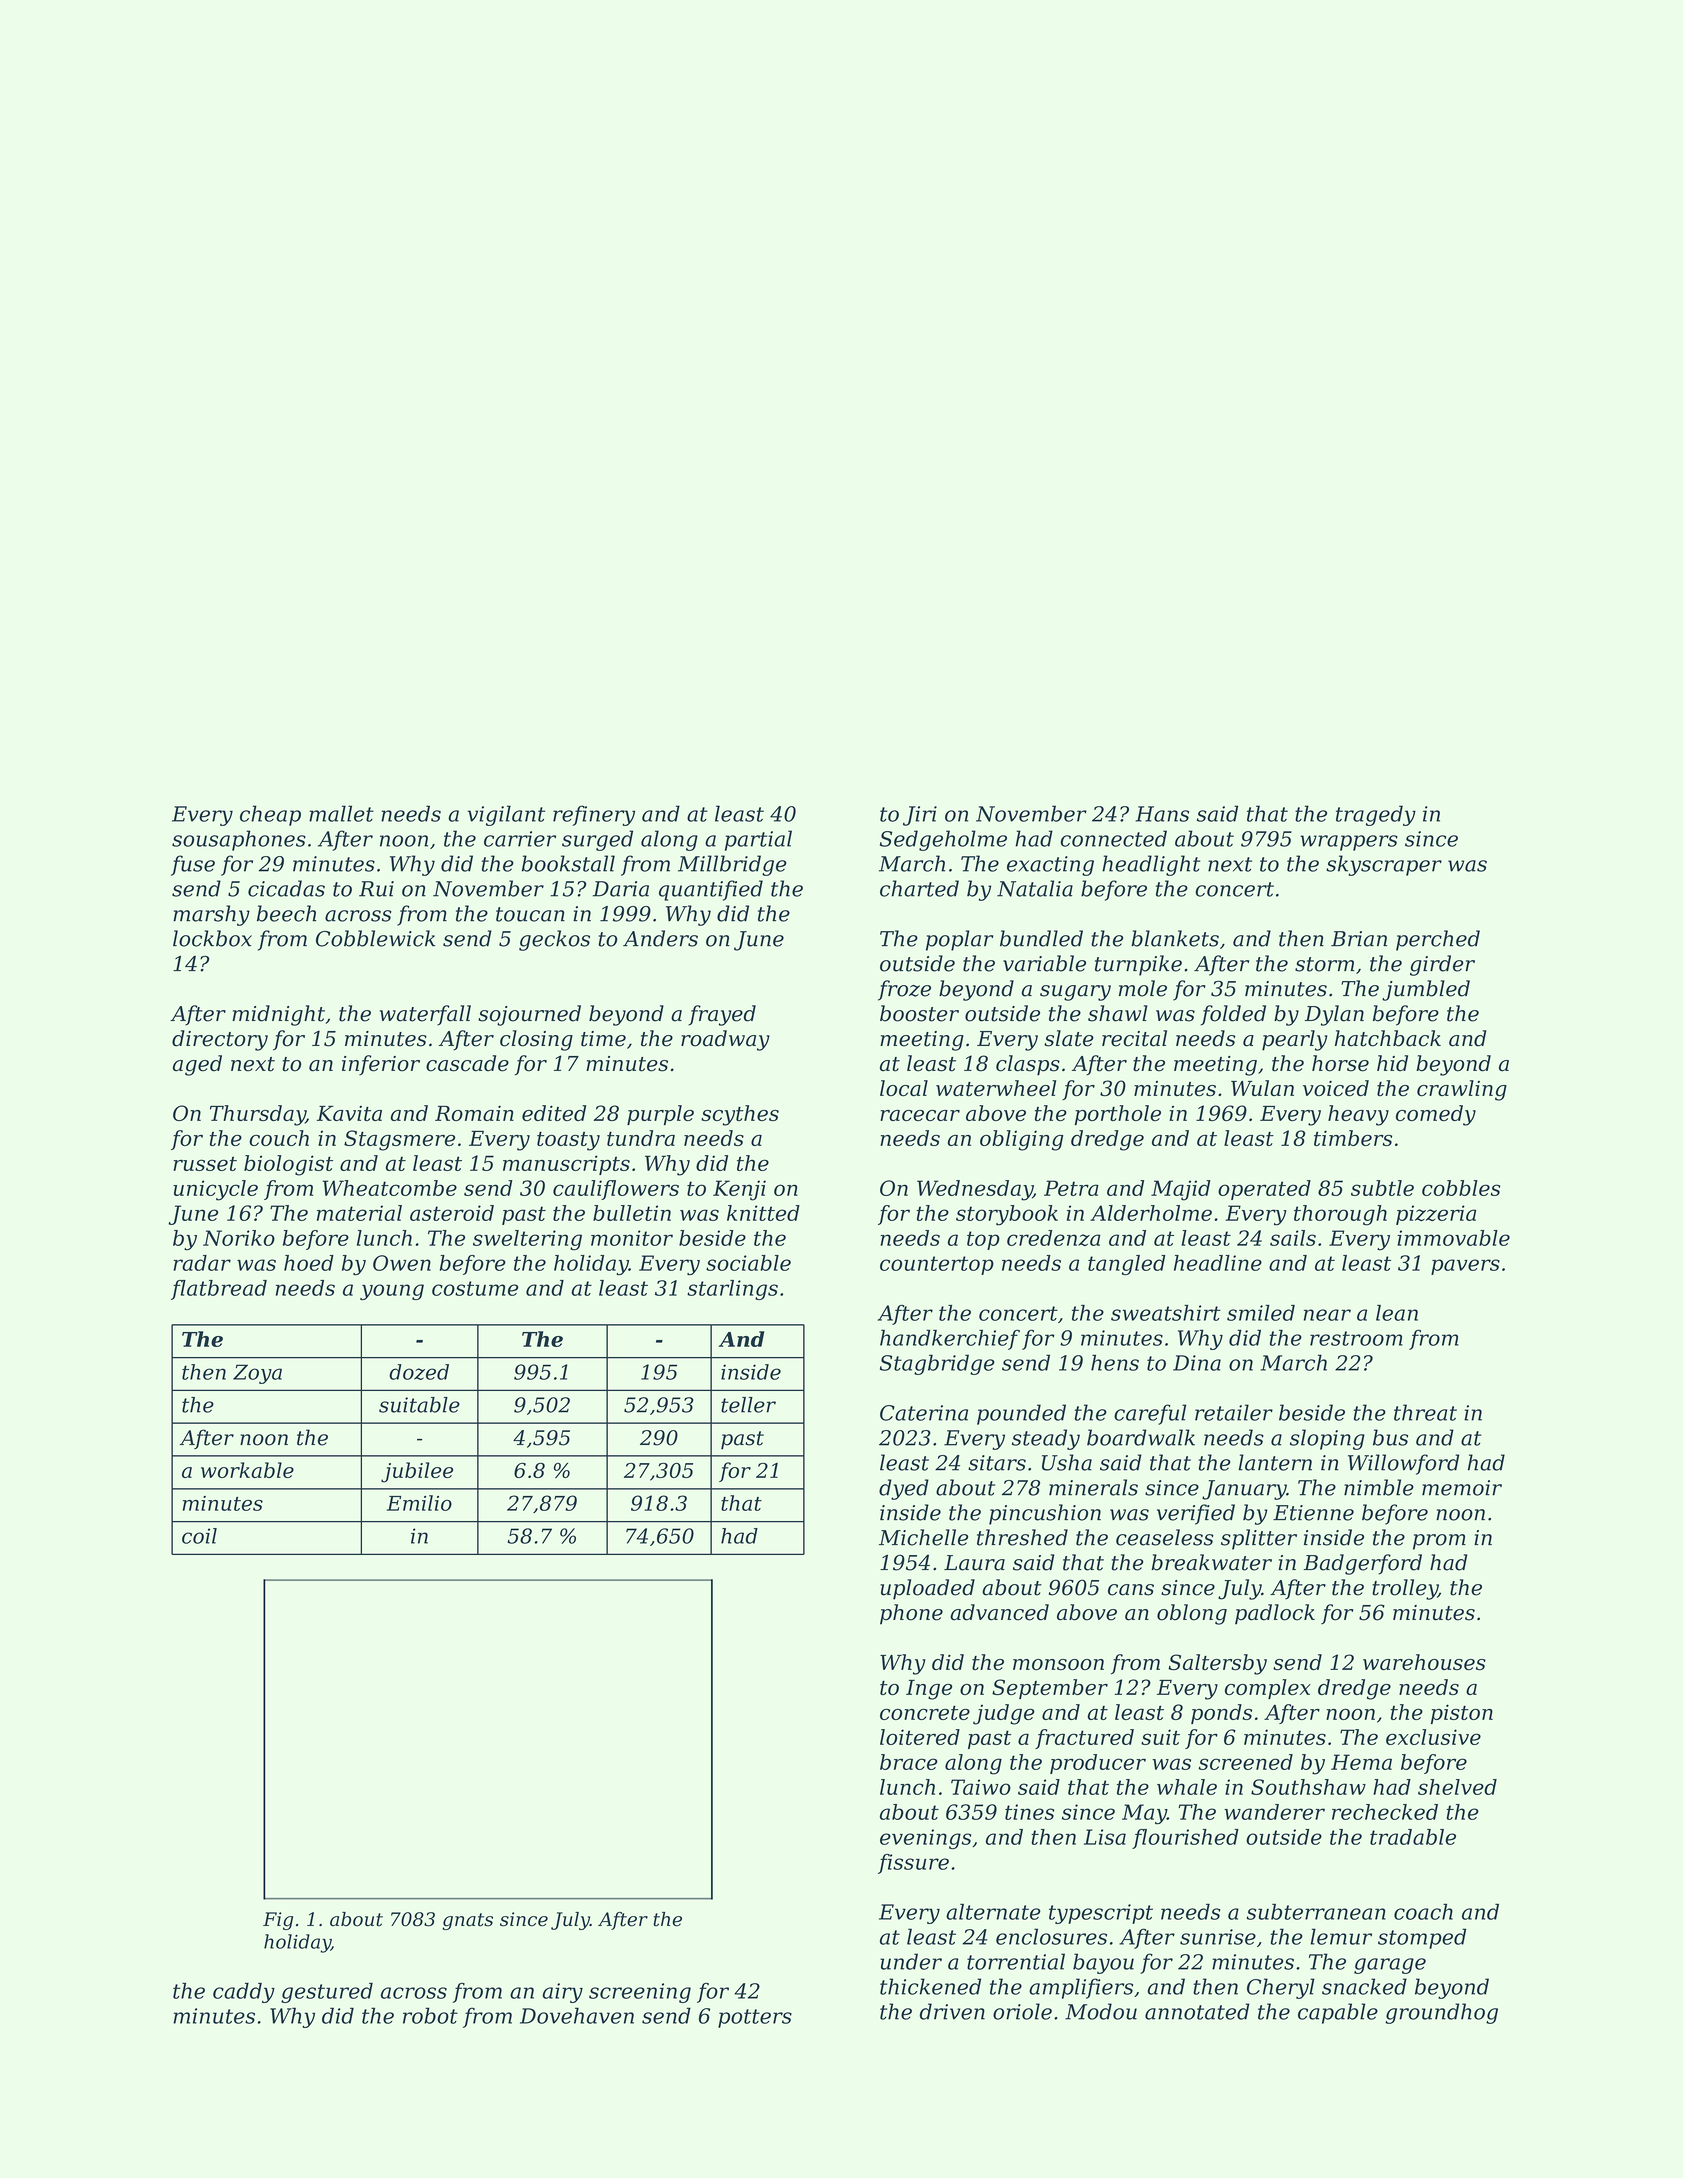 Image resolution: width=1683 pixels, height=2178 pixels. Describe the element at coordinates (616, 1190) in the image. I see `cauliflowers` at that location.
